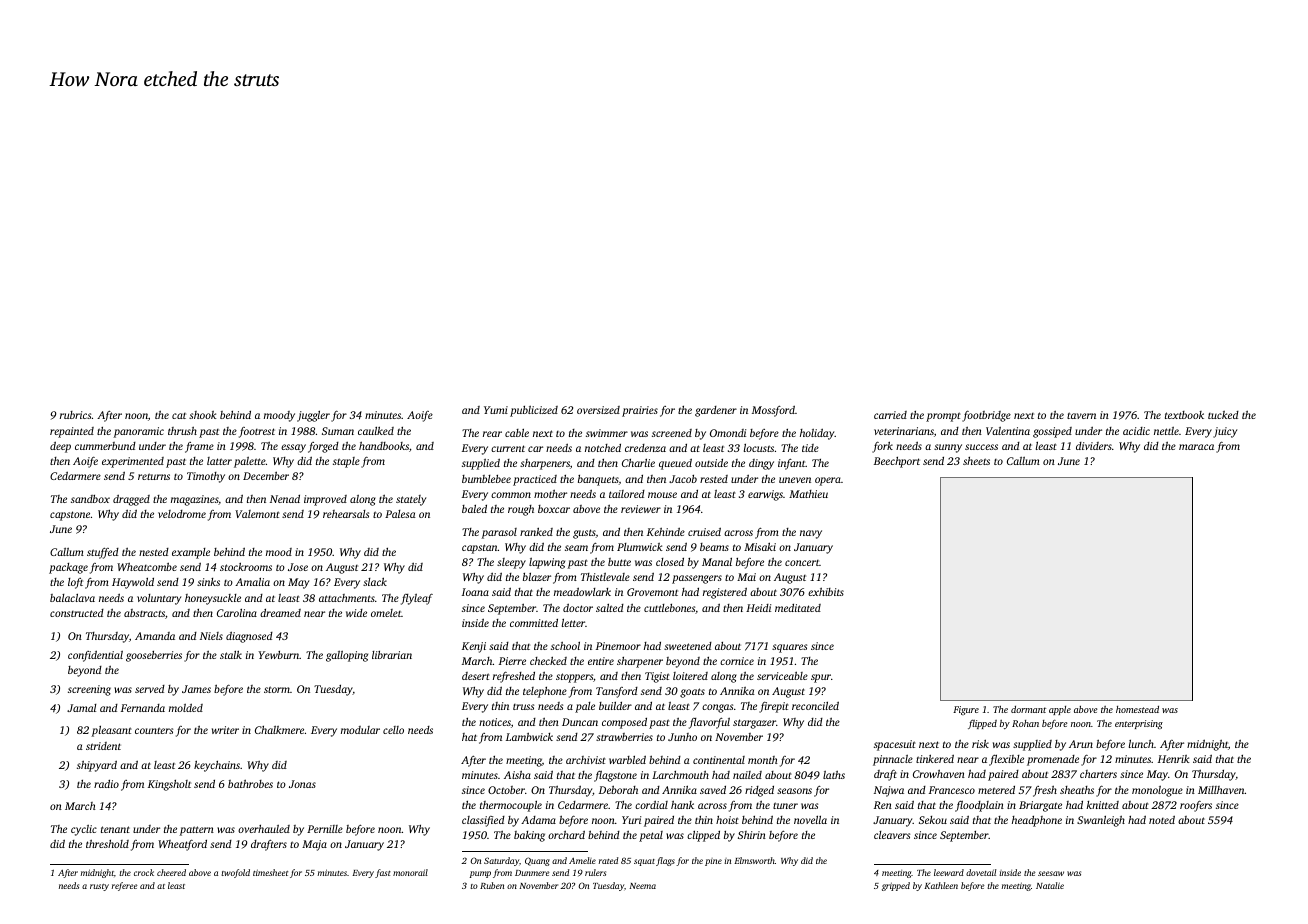 The height and width of the screenshot is (924, 1308). I want to click on diagnosed, so click(249, 637).
